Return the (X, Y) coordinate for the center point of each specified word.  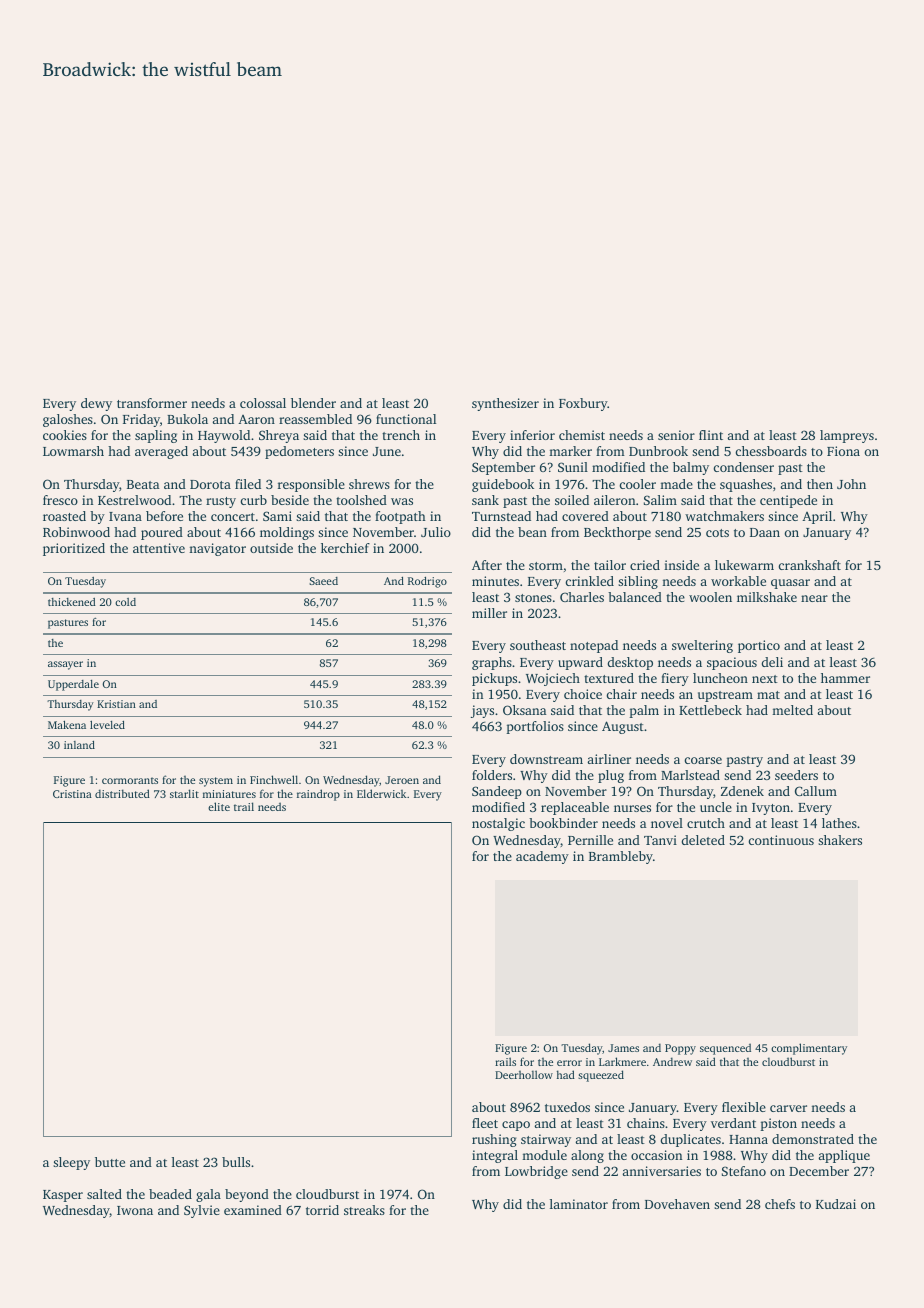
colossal (263, 403)
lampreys (847, 436)
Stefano (744, 1171)
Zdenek (742, 791)
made (676, 484)
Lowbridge (536, 1172)
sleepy (71, 1163)
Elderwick (381, 793)
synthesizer (505, 404)
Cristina (72, 794)
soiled (572, 500)
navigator (217, 549)
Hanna (748, 1139)
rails (505, 1061)
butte (110, 1162)
